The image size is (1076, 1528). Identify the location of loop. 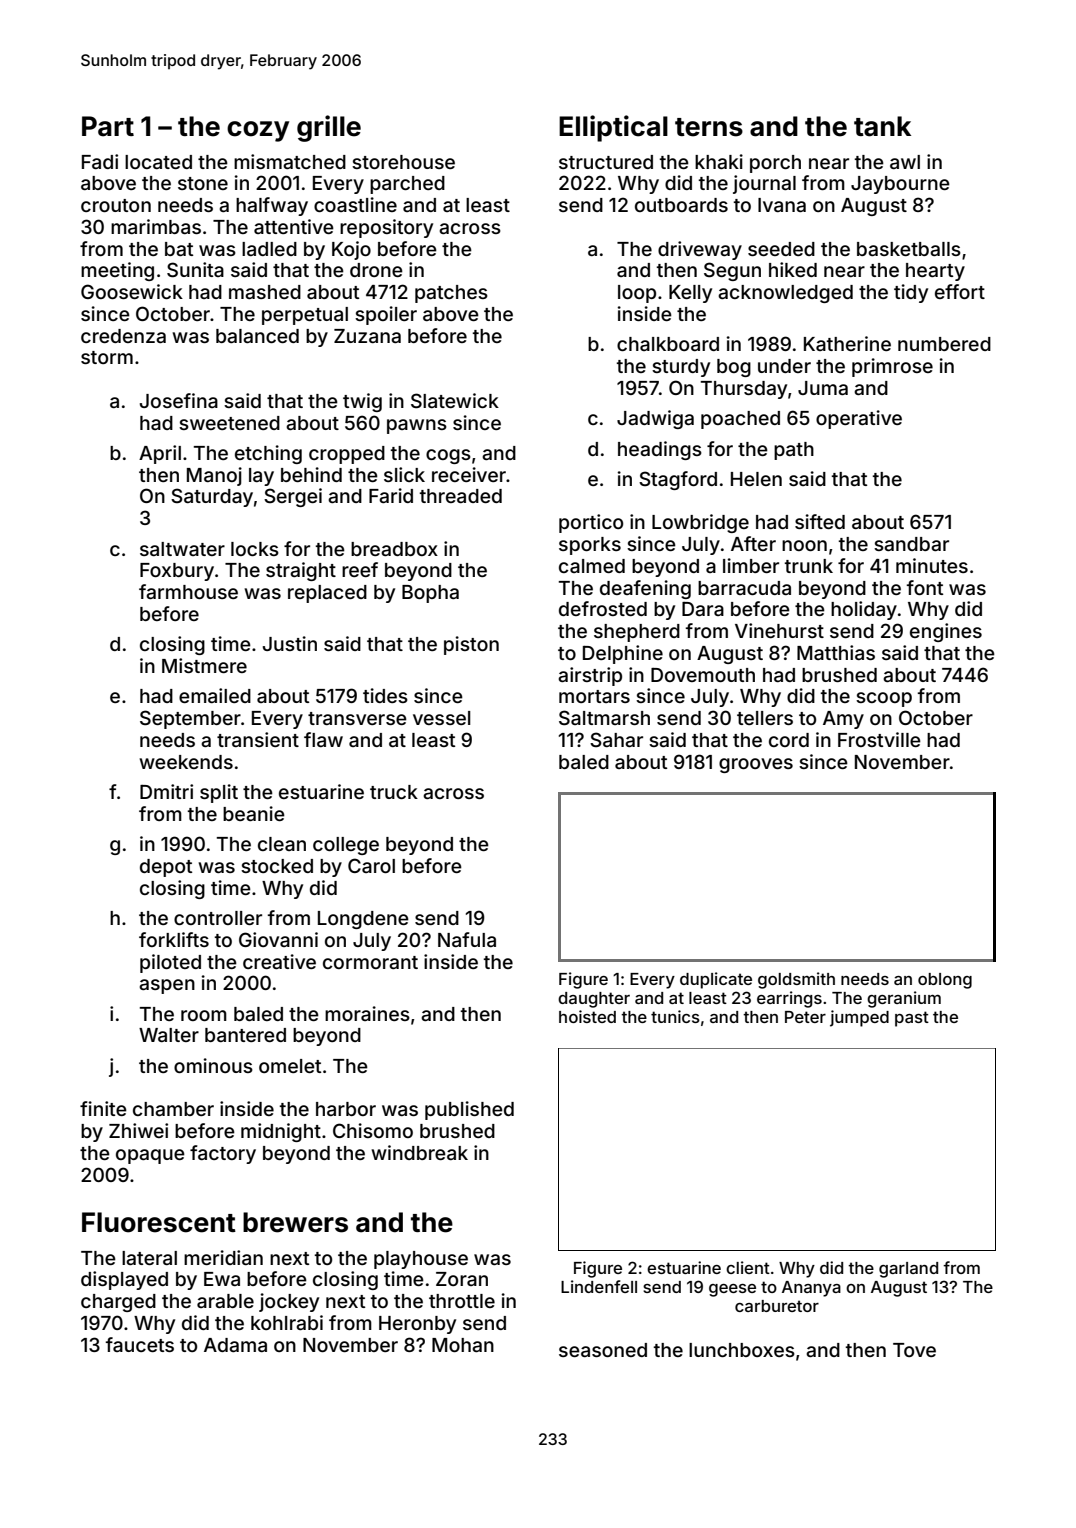
(637, 294).
